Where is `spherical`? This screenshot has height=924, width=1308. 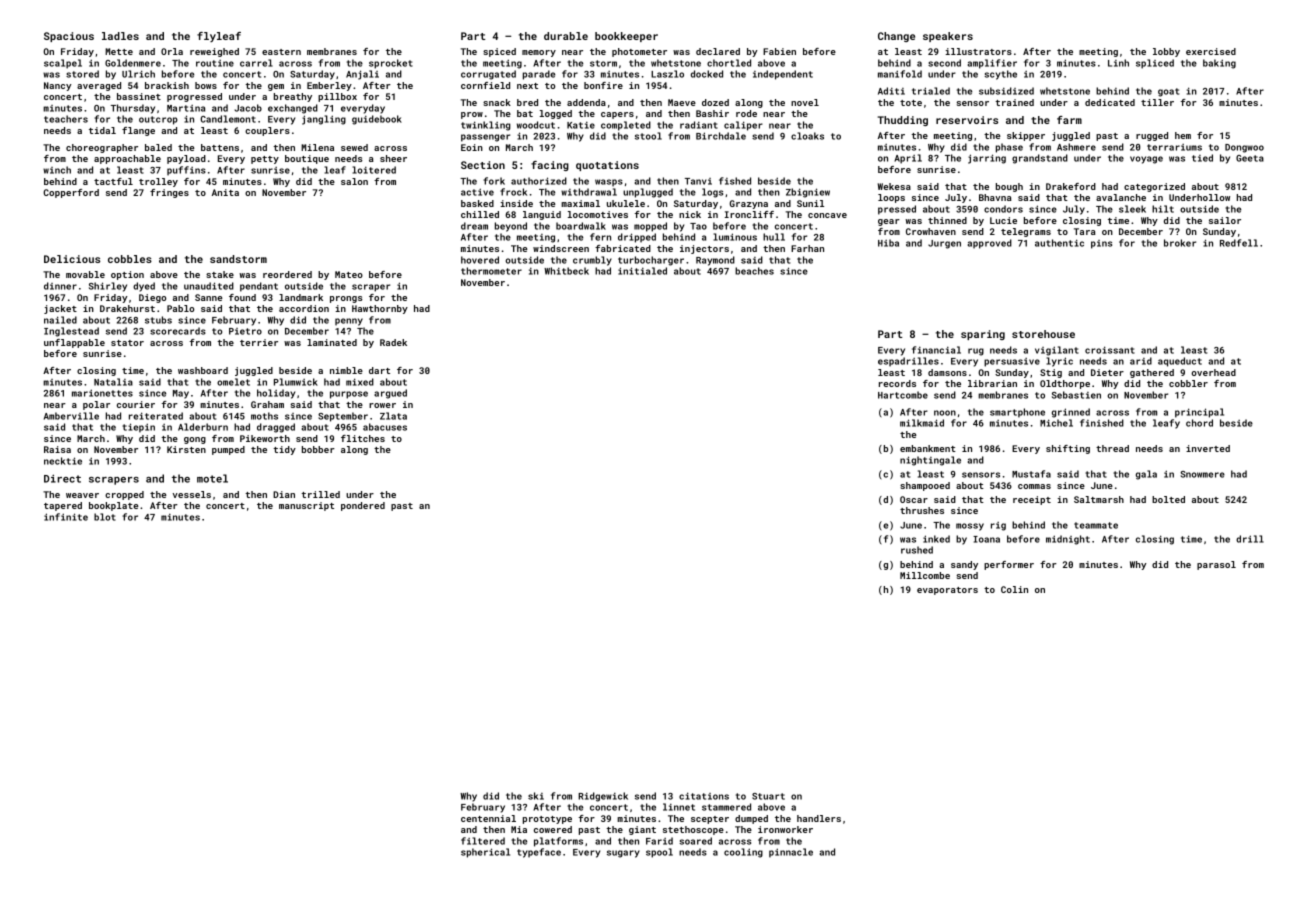
spherical is located at coordinates (485, 853).
